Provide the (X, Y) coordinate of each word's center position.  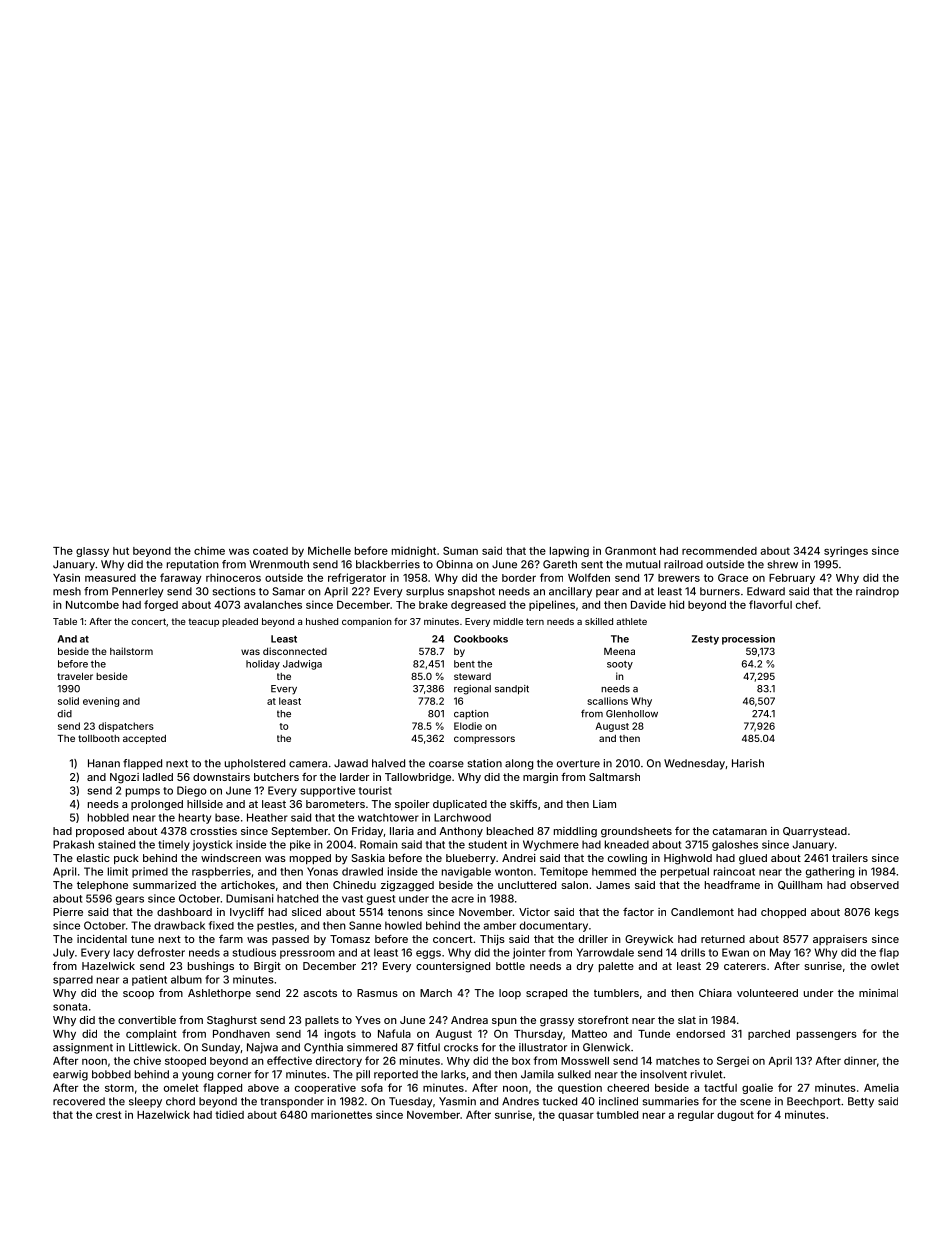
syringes (846, 551)
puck (126, 859)
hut (121, 551)
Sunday (221, 1048)
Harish (748, 763)
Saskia (368, 858)
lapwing (569, 551)
